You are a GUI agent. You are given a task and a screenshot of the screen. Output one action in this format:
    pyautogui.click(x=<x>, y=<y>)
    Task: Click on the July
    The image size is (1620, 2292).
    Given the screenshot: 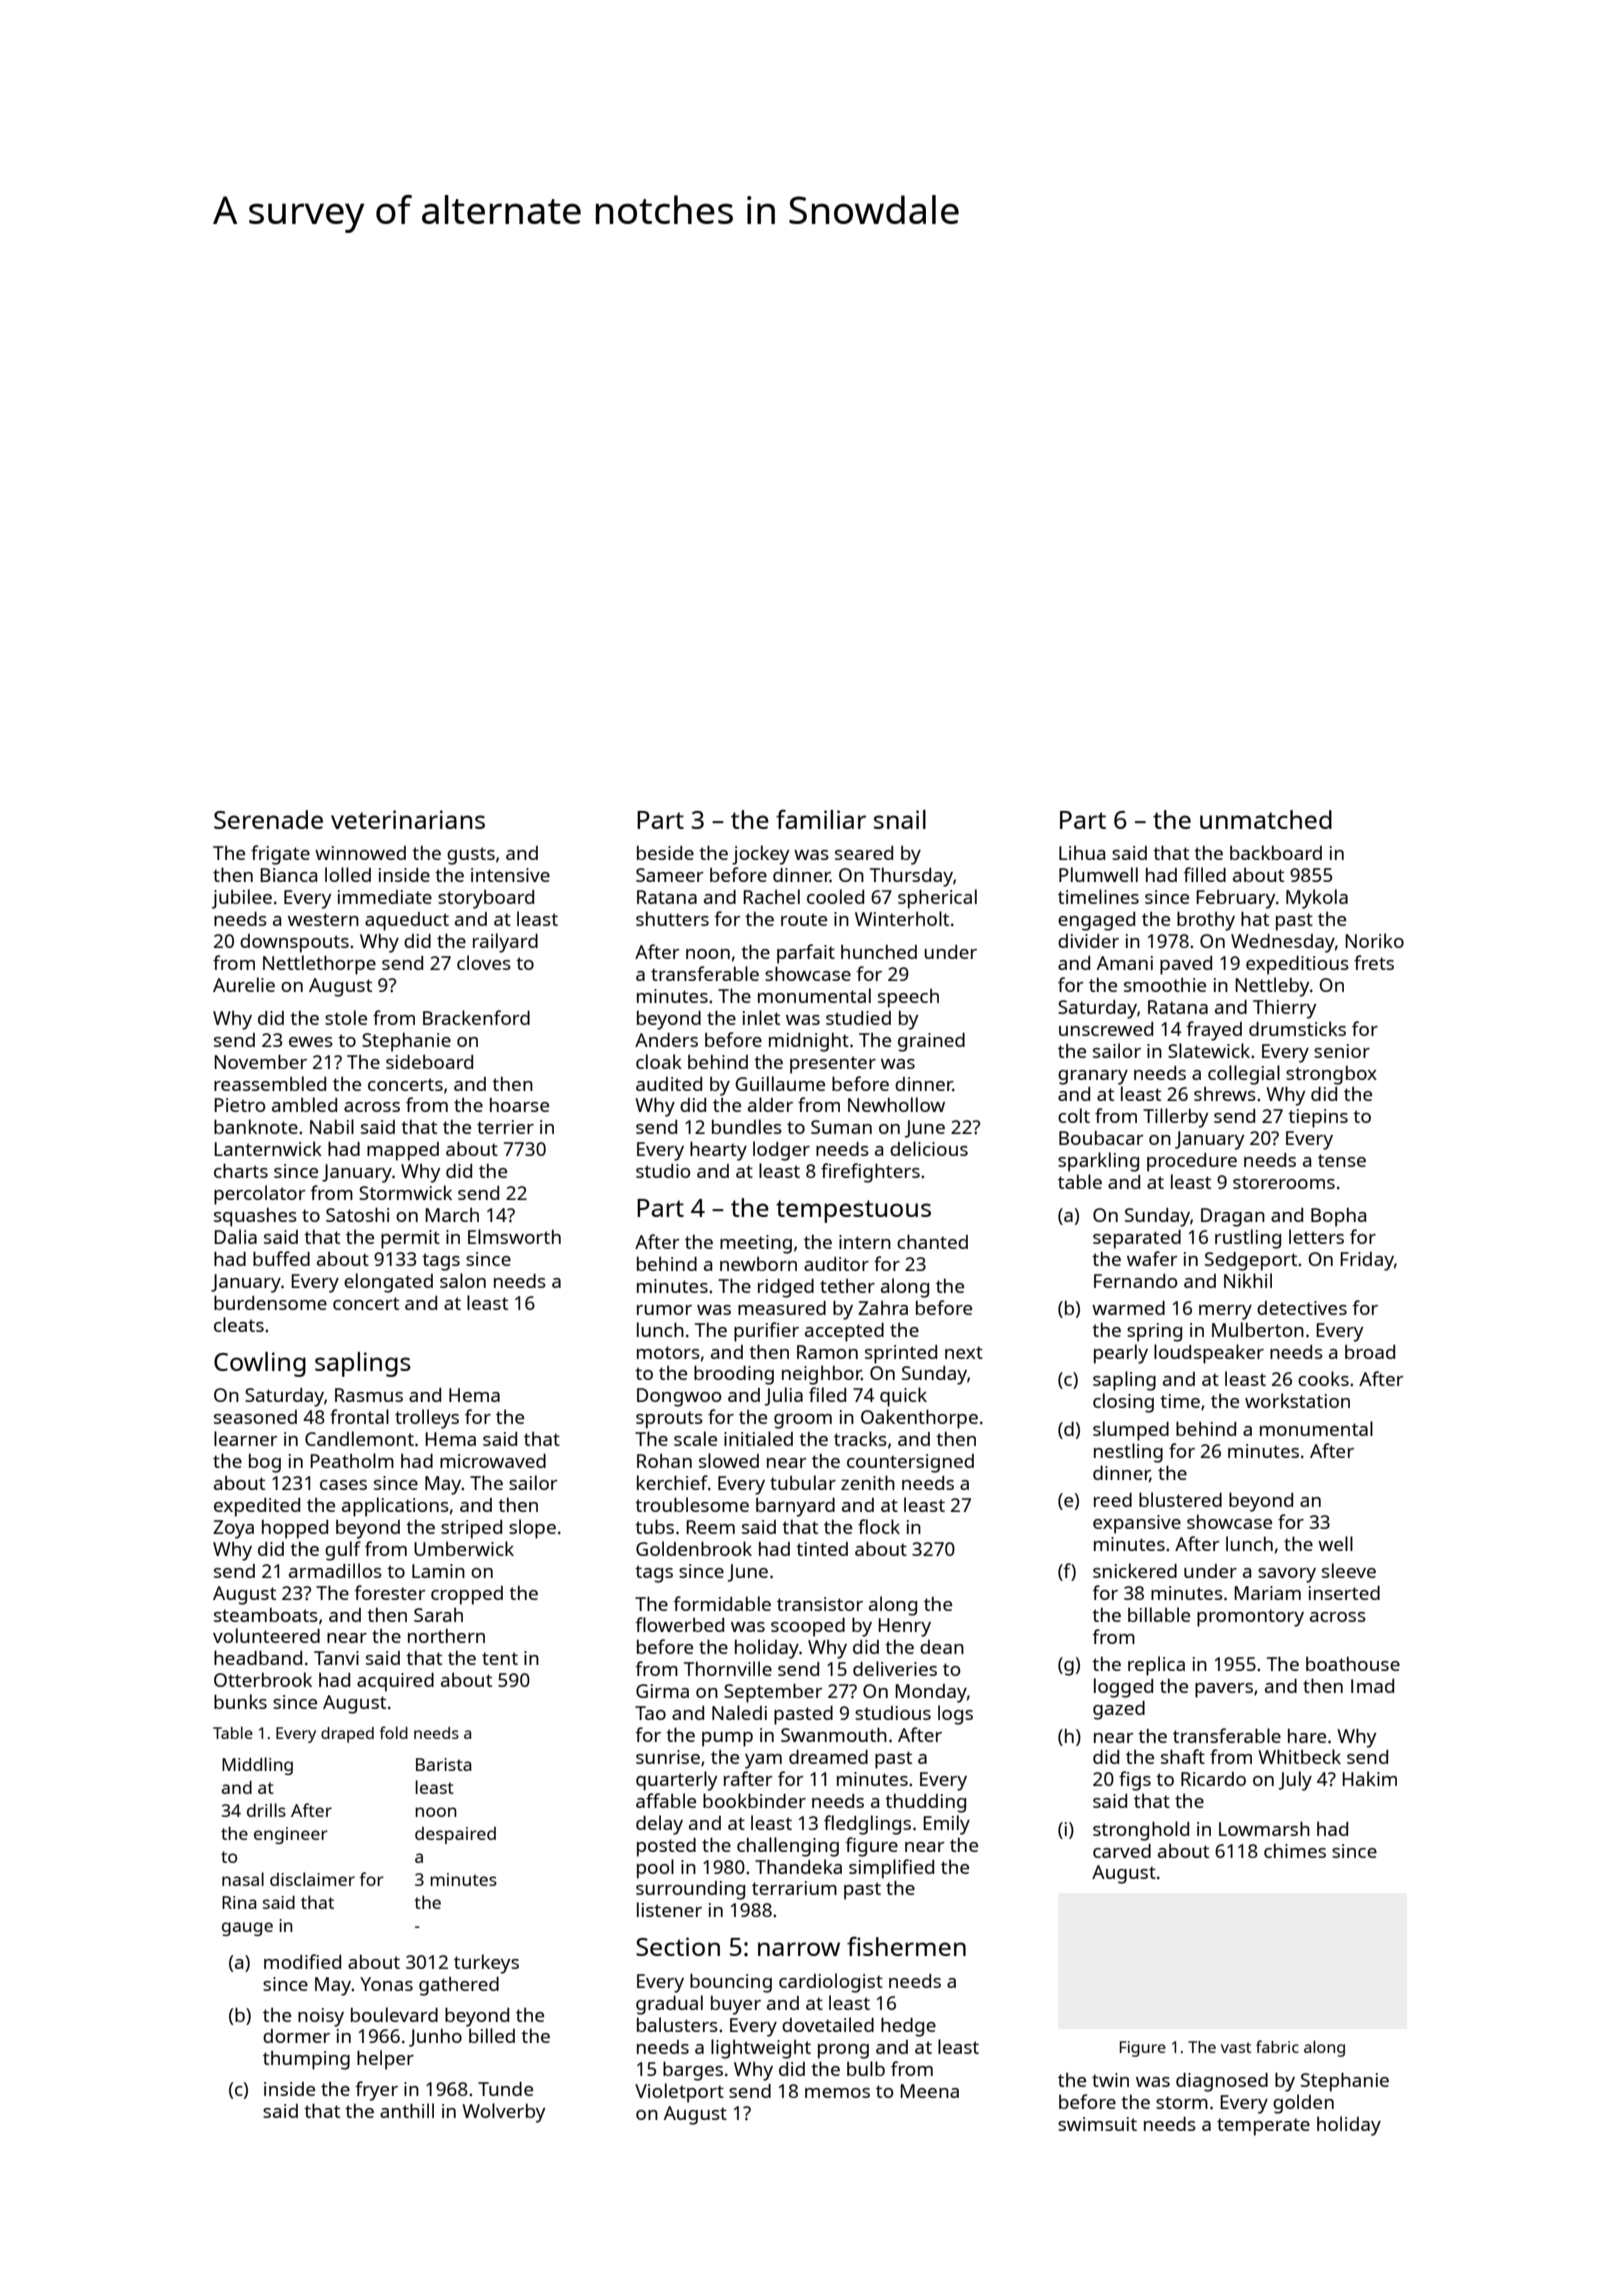 What is the action you would take?
    pyautogui.click(x=1295, y=1781)
